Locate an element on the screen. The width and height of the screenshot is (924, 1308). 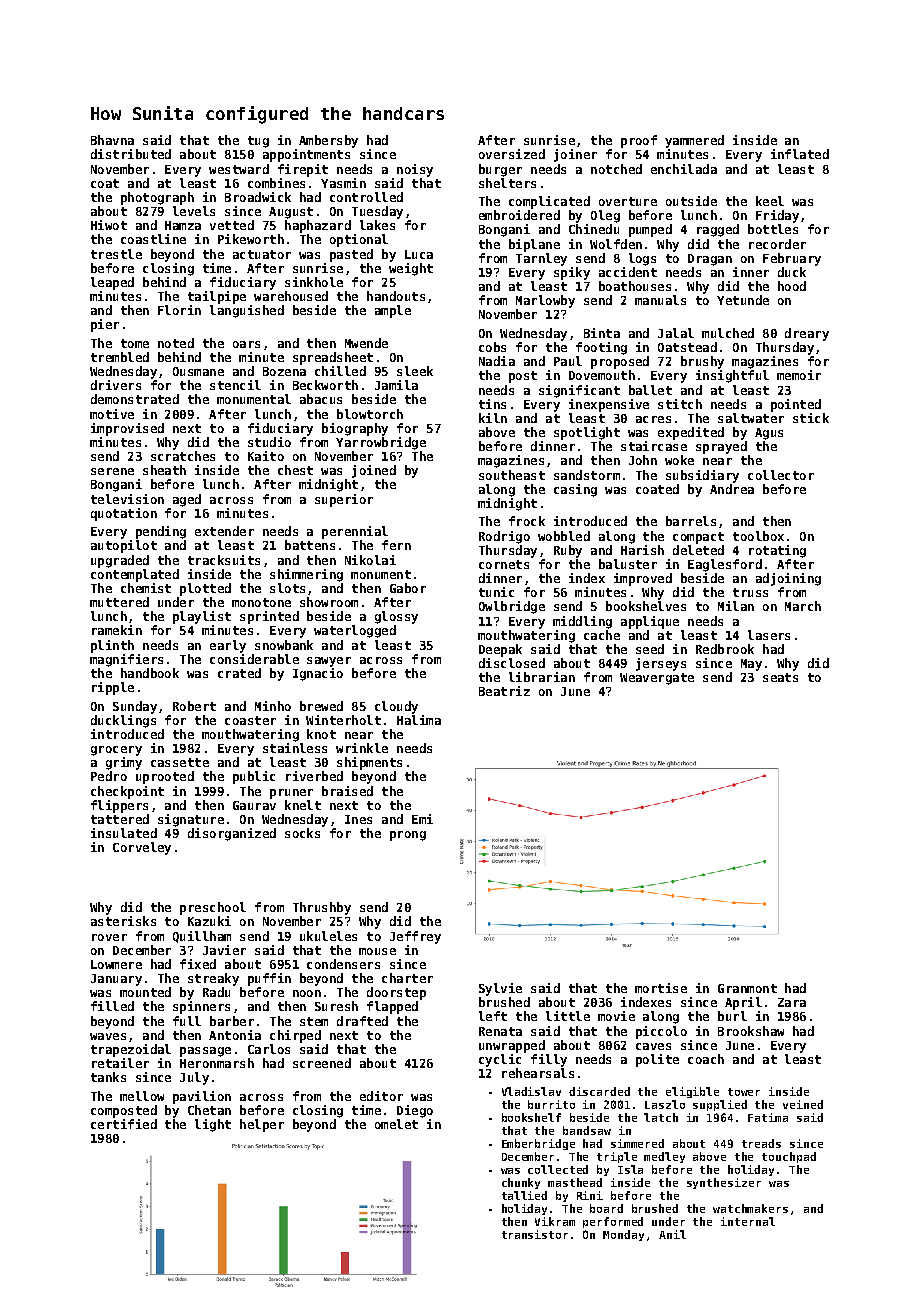
helper is located at coordinates (262, 1125).
